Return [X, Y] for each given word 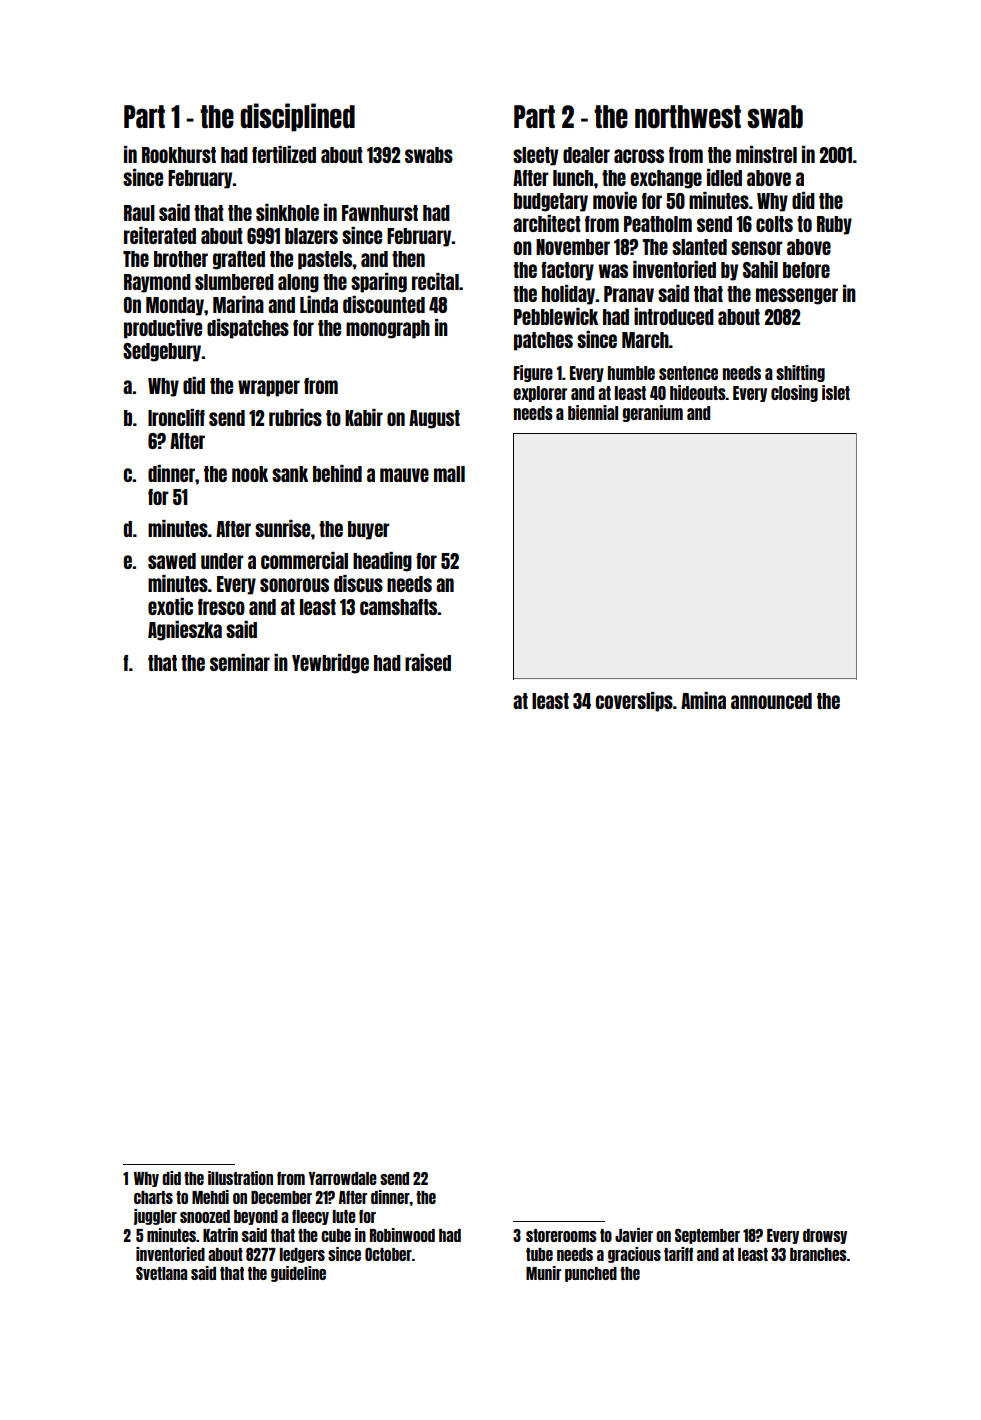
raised [428, 662]
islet [836, 392]
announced [771, 701]
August [434, 419]
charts [153, 1197]
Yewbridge [330, 664]
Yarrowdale [343, 1178]
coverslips [634, 702]
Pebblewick [556, 316]
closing [794, 393]
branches [818, 1254]
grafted [239, 260]
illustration [240, 1178]
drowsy [825, 1236]
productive [163, 329]
